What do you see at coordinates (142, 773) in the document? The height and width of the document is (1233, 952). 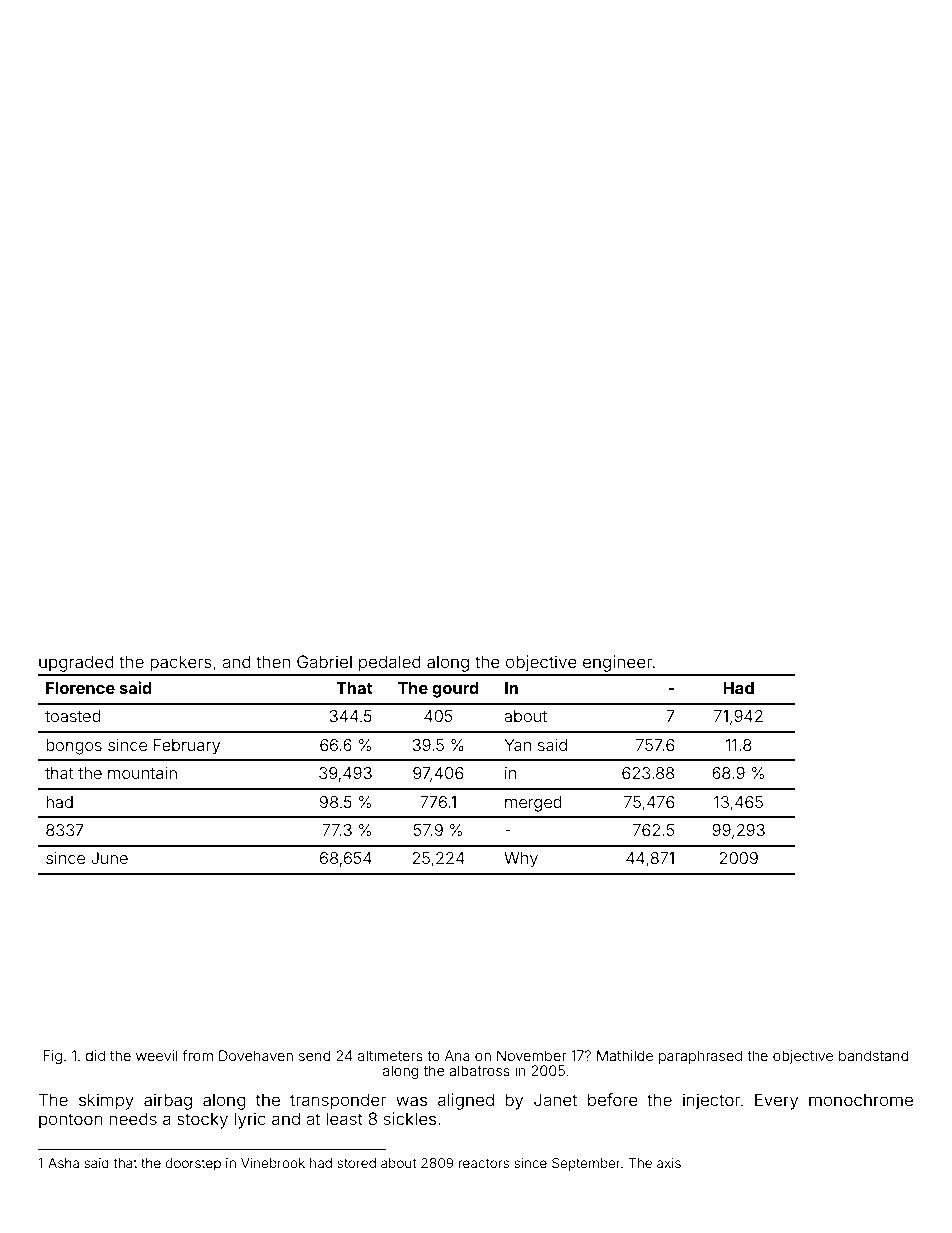 I see `mountain` at bounding box center [142, 773].
